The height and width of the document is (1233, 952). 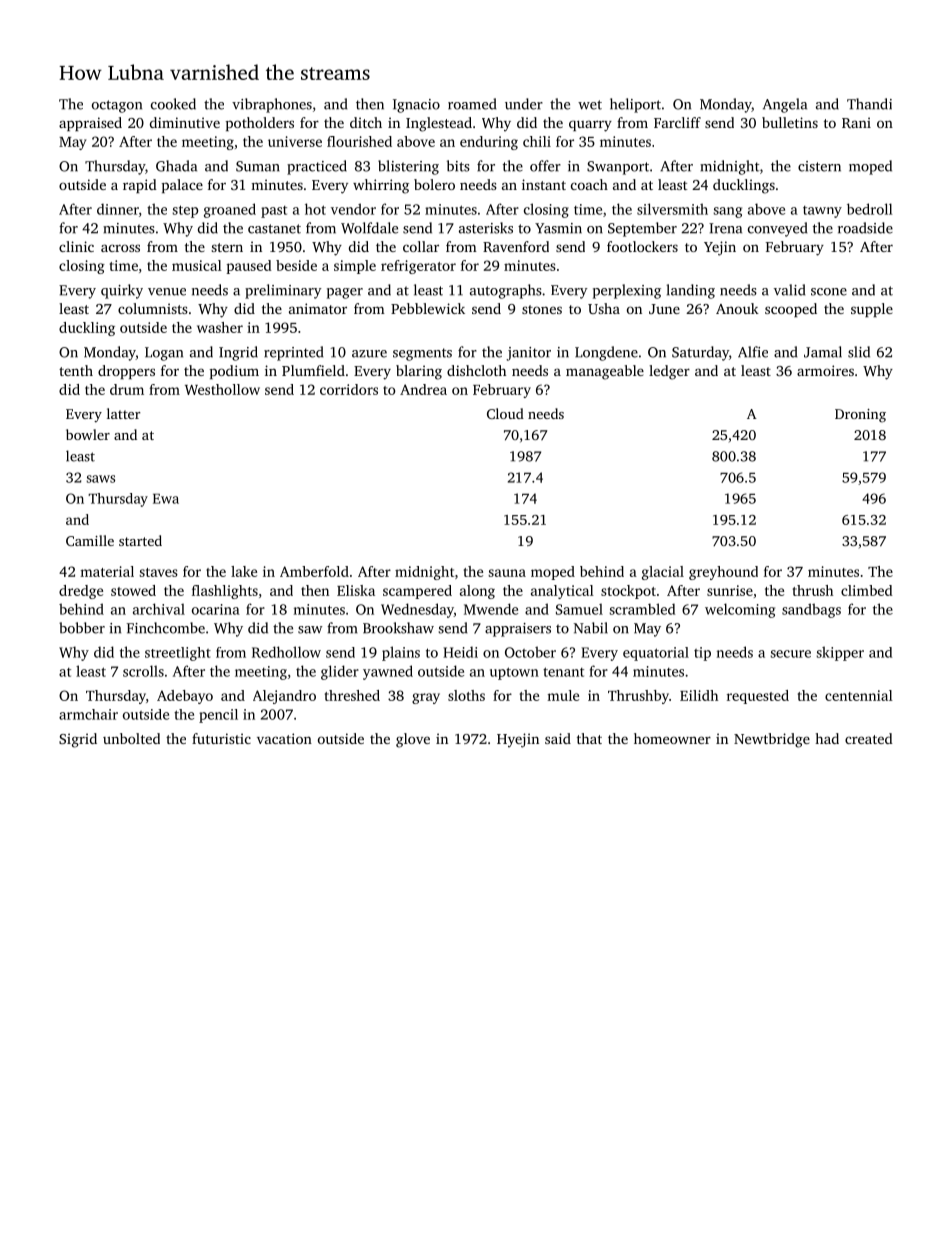 What do you see at coordinates (272, 105) in the document?
I see `vibraphones` at bounding box center [272, 105].
